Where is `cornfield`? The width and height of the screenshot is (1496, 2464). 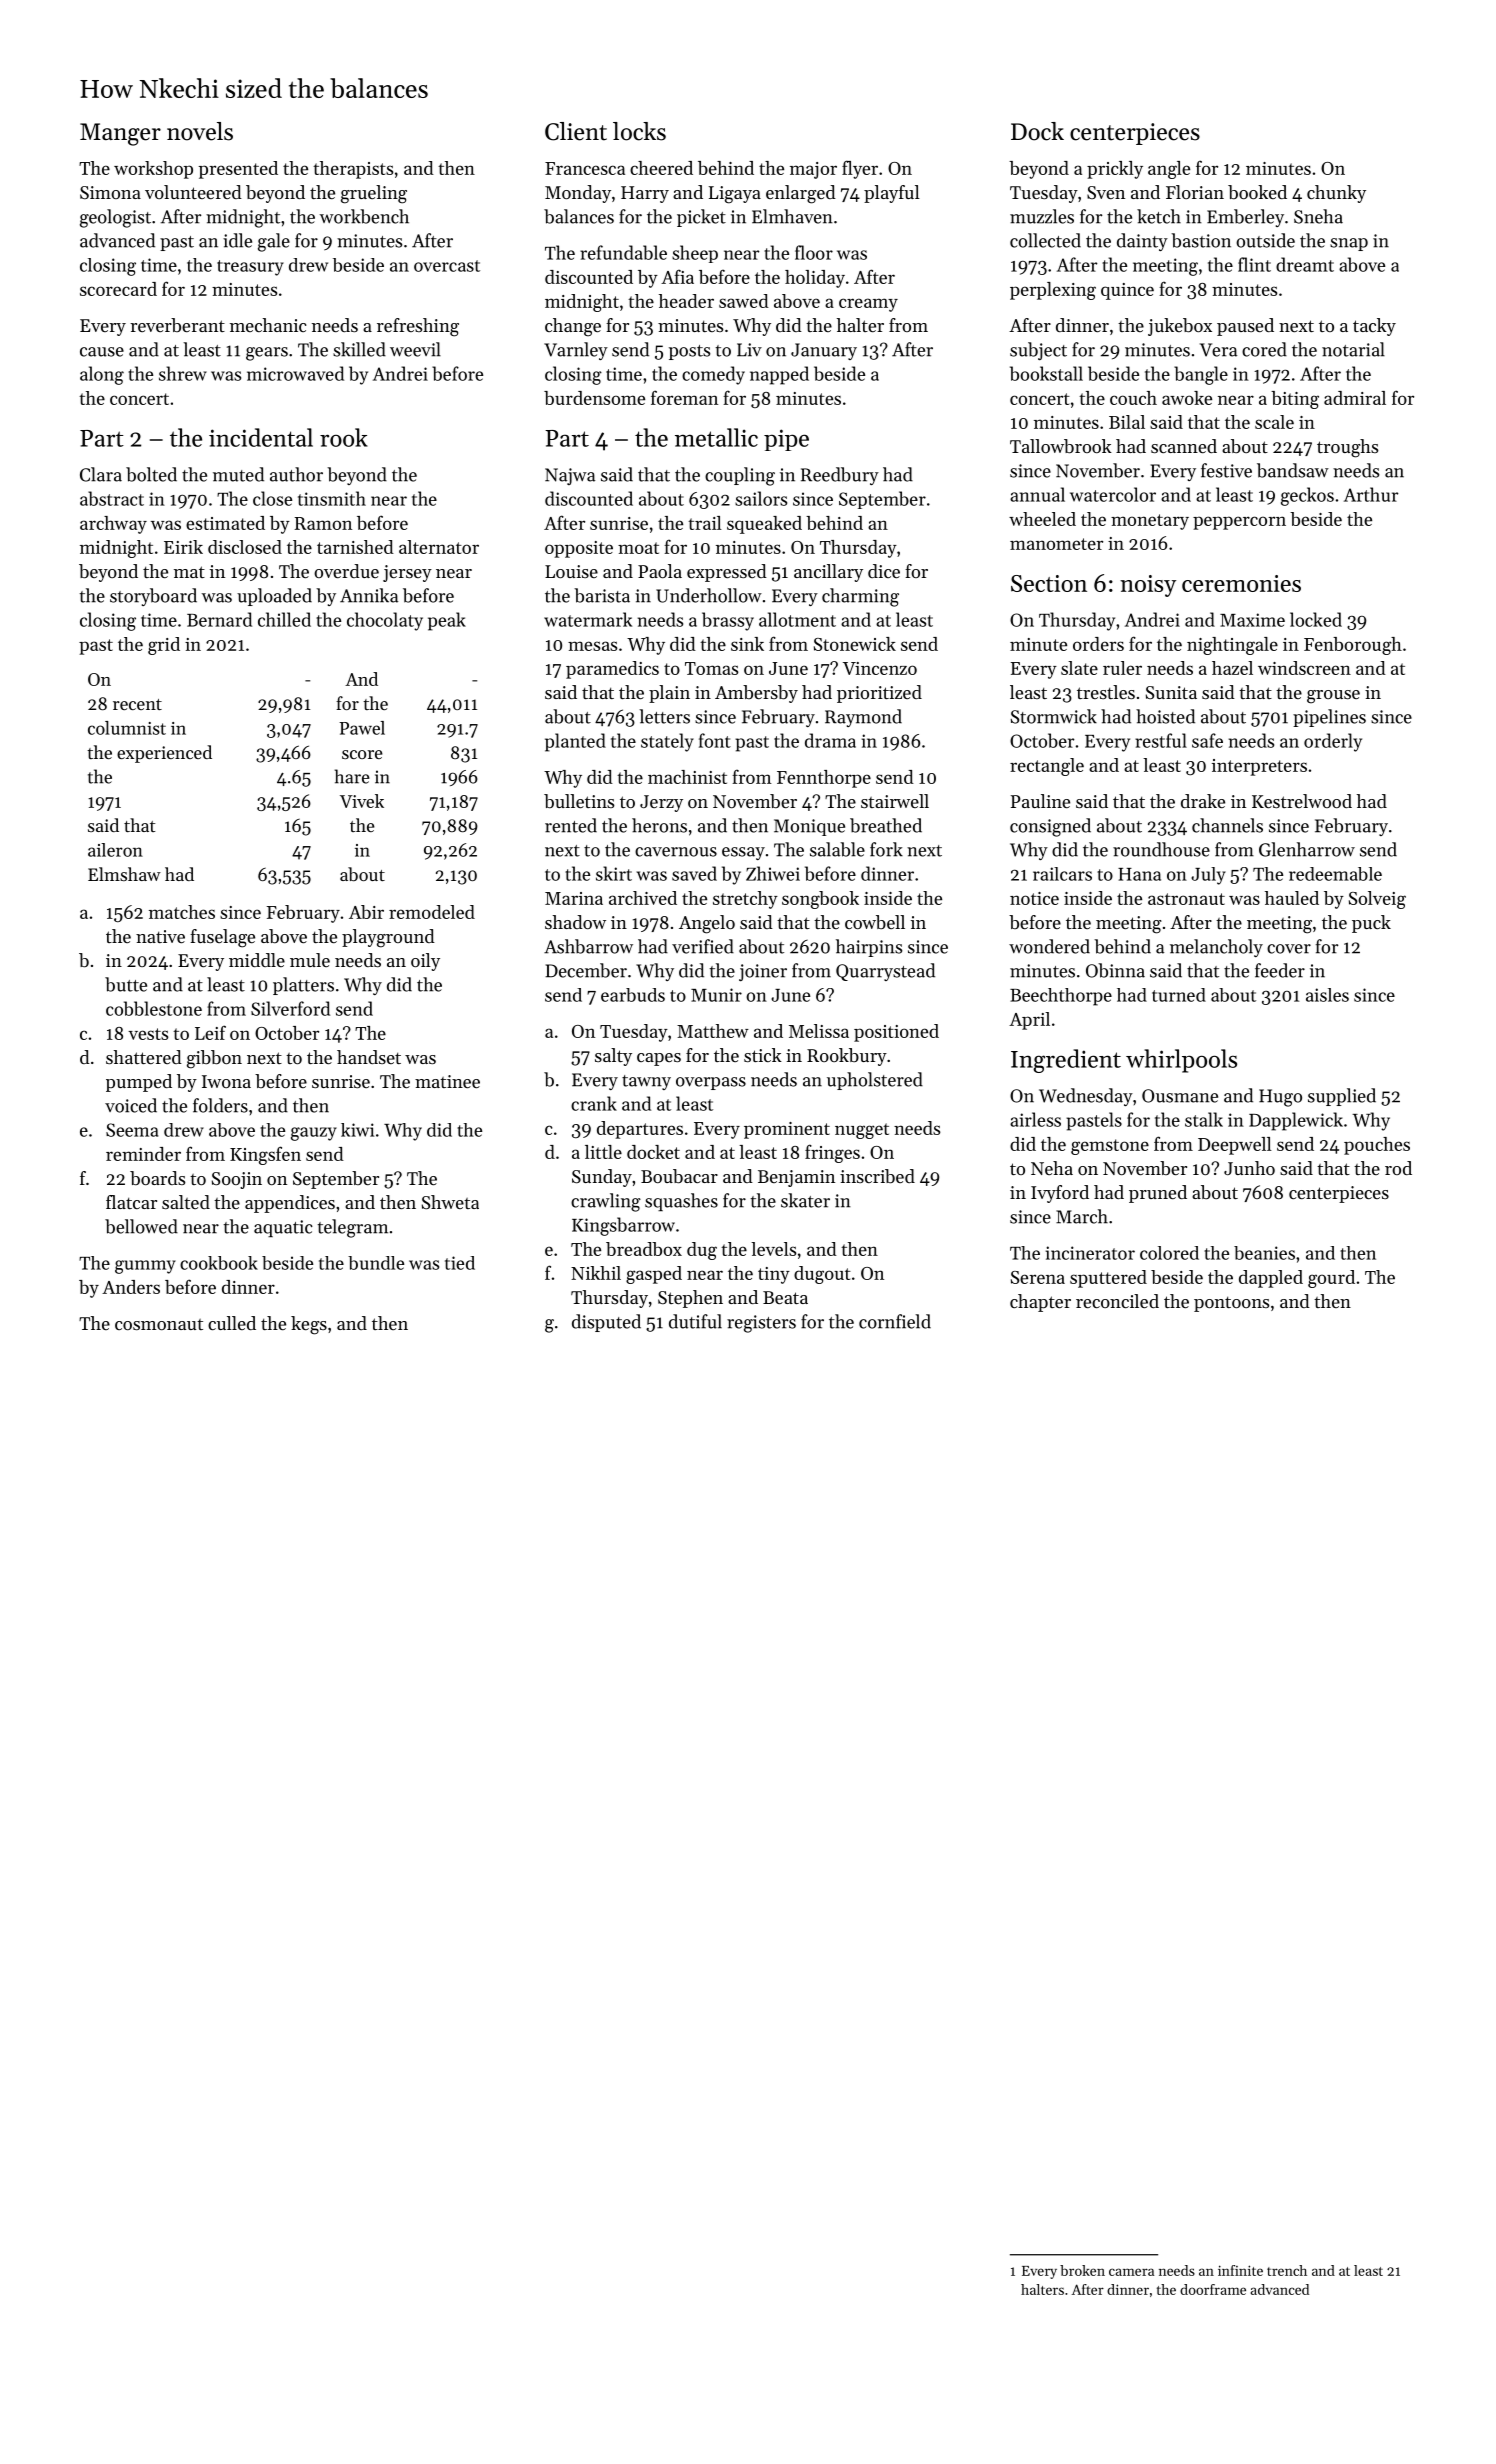 cornfield is located at coordinates (895, 1321).
